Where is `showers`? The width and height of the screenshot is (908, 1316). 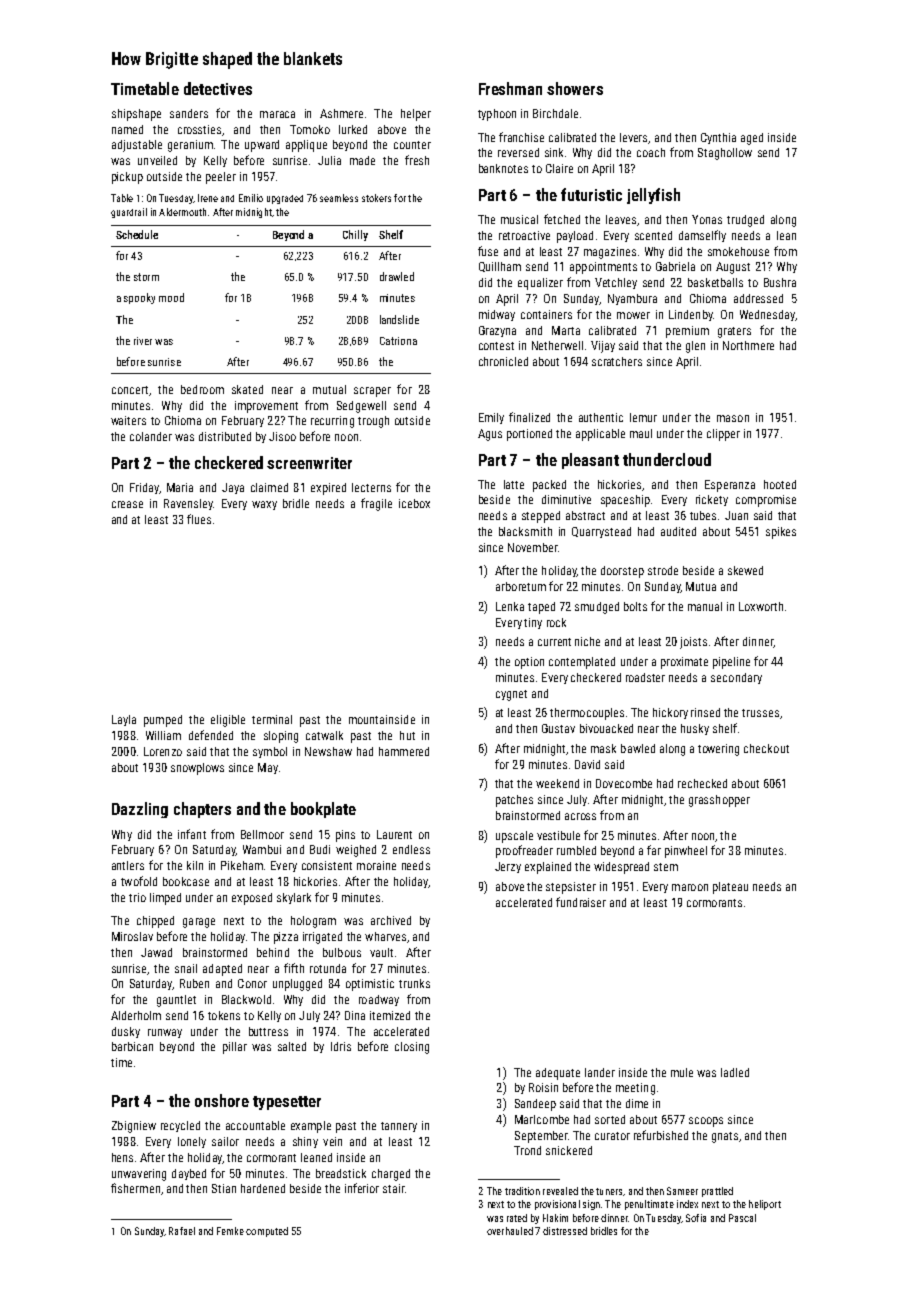 showers is located at coordinates (575, 88).
